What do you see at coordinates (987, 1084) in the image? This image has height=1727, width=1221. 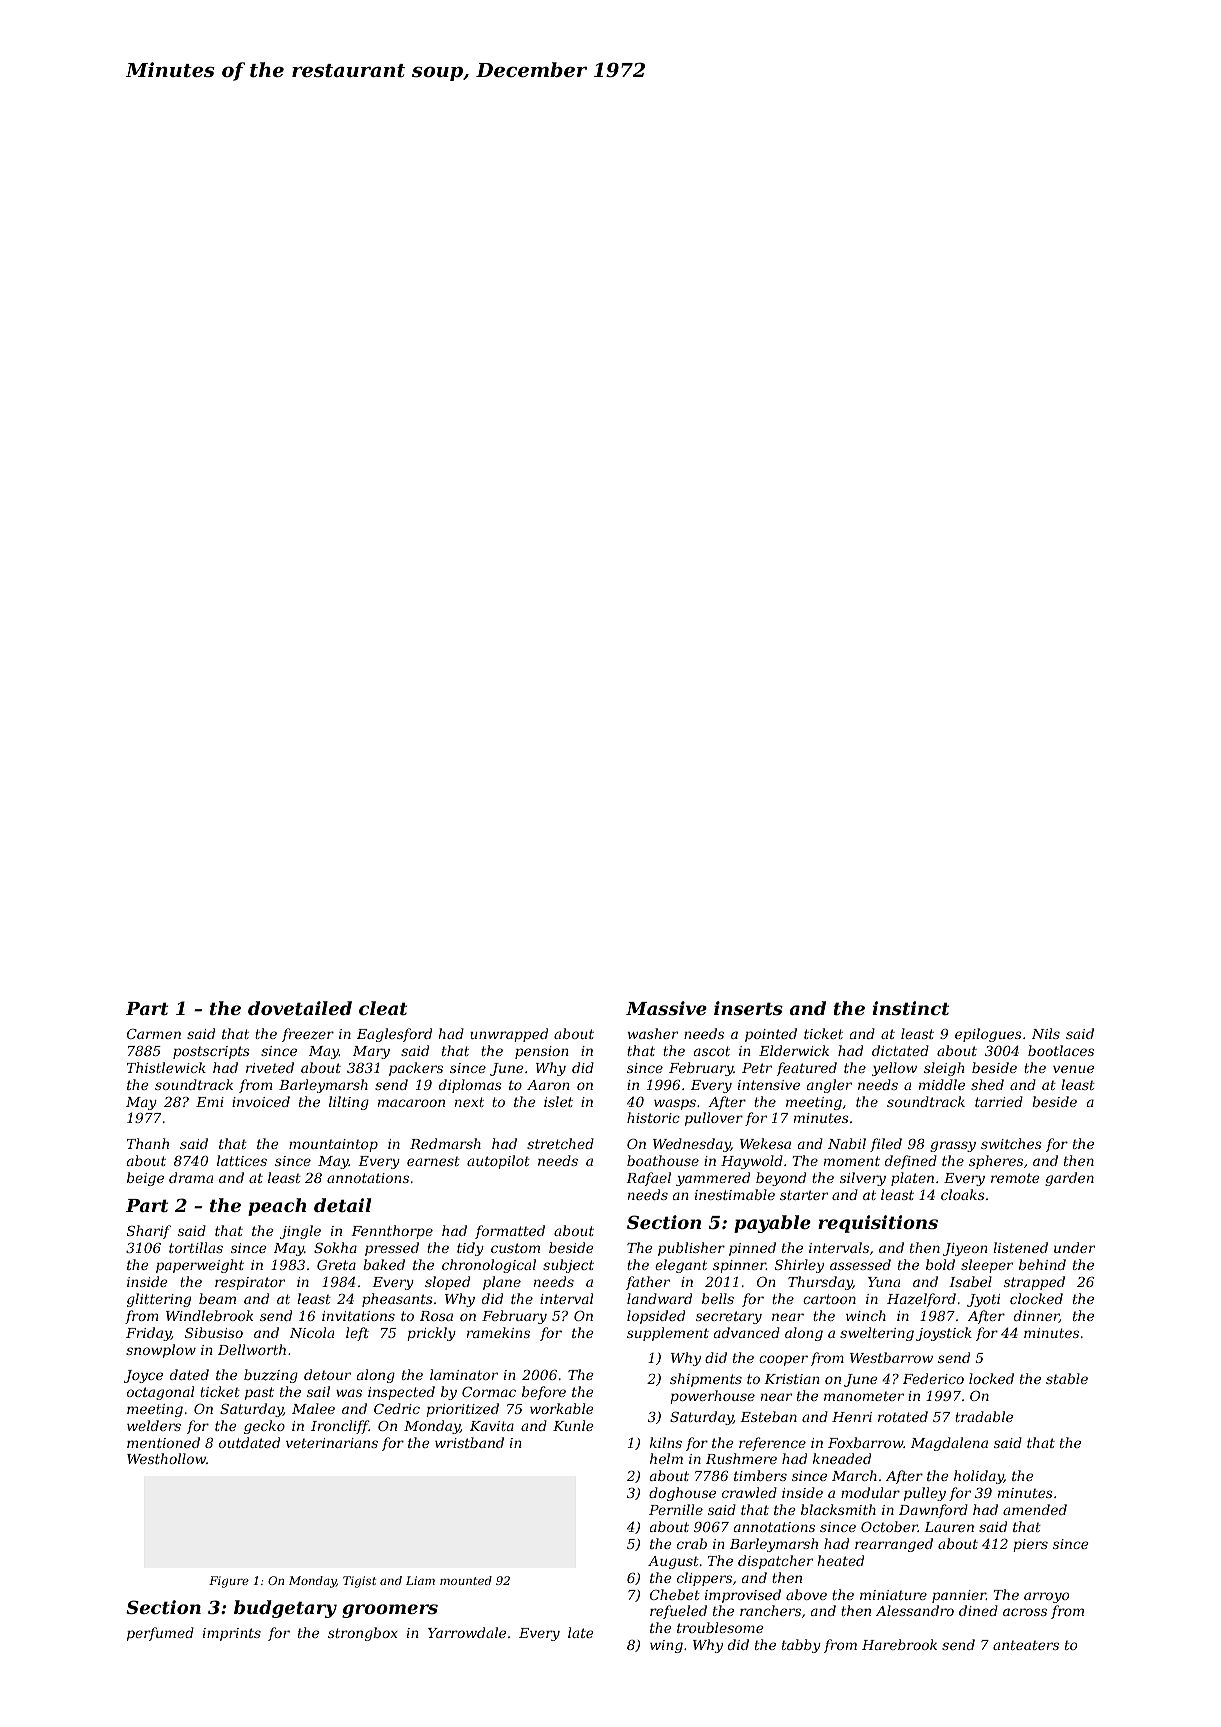 I see `shed` at bounding box center [987, 1084].
